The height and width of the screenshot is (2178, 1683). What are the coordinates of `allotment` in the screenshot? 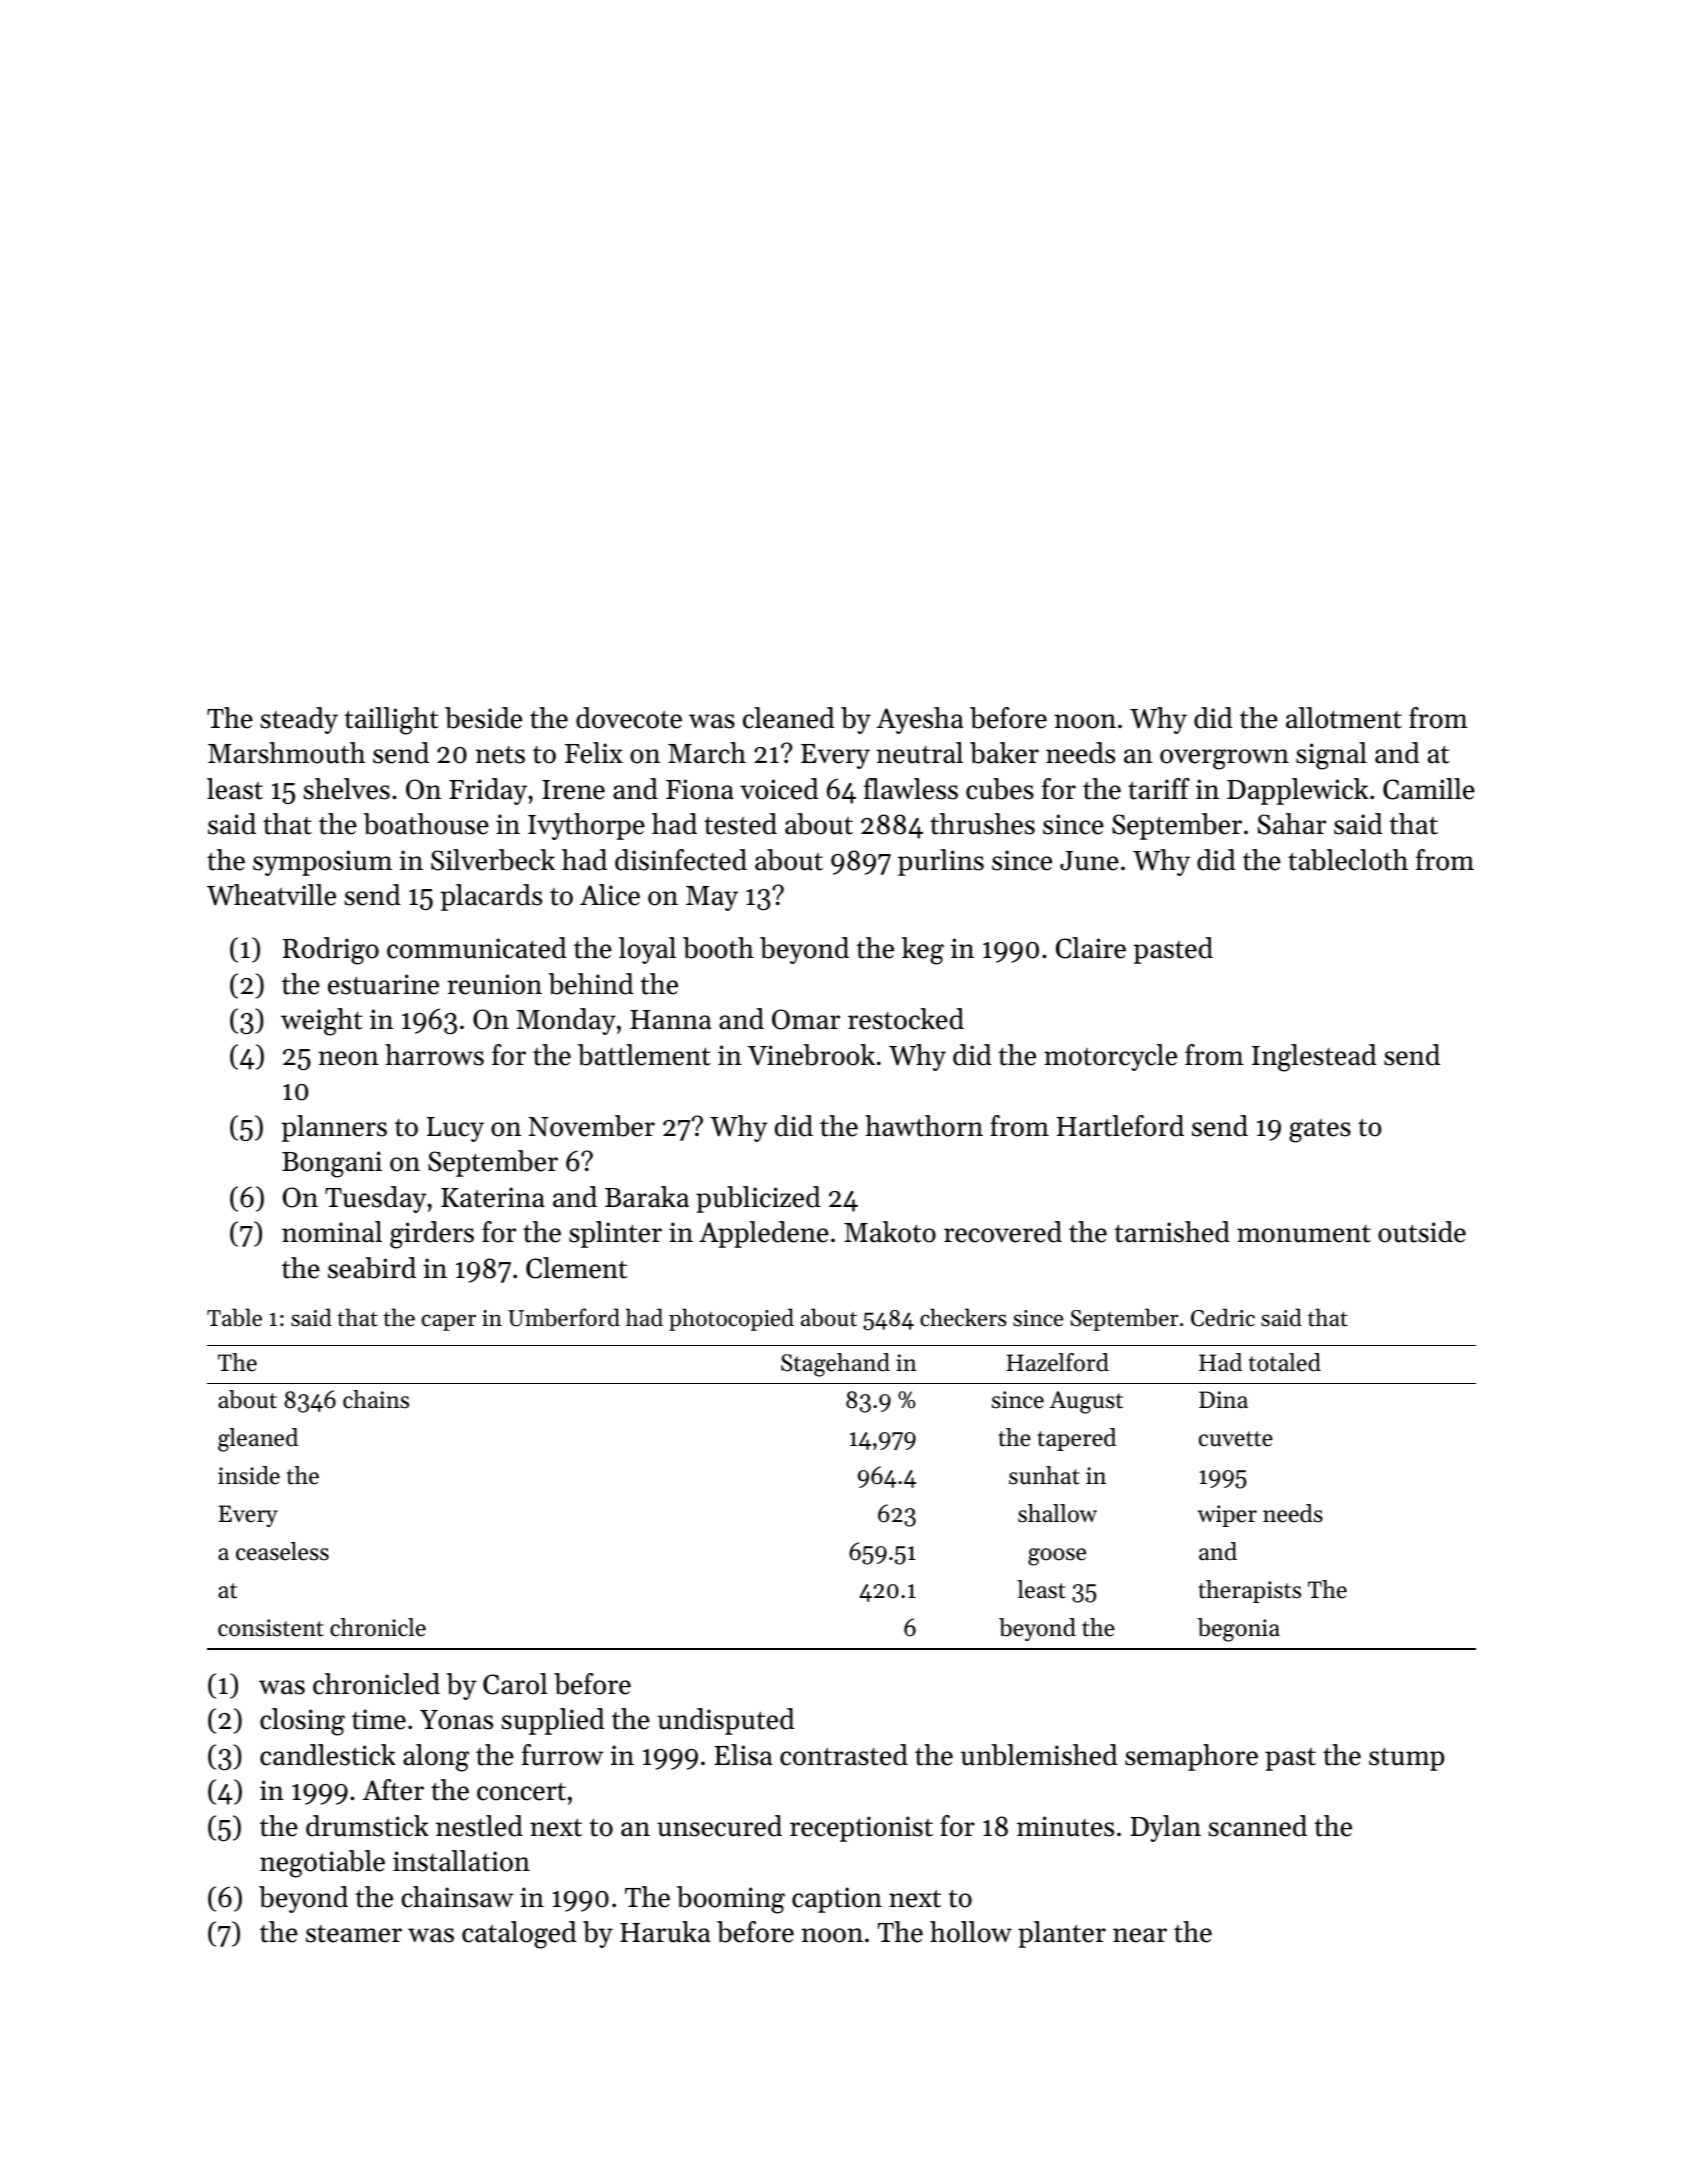 It's located at (1344, 718).
